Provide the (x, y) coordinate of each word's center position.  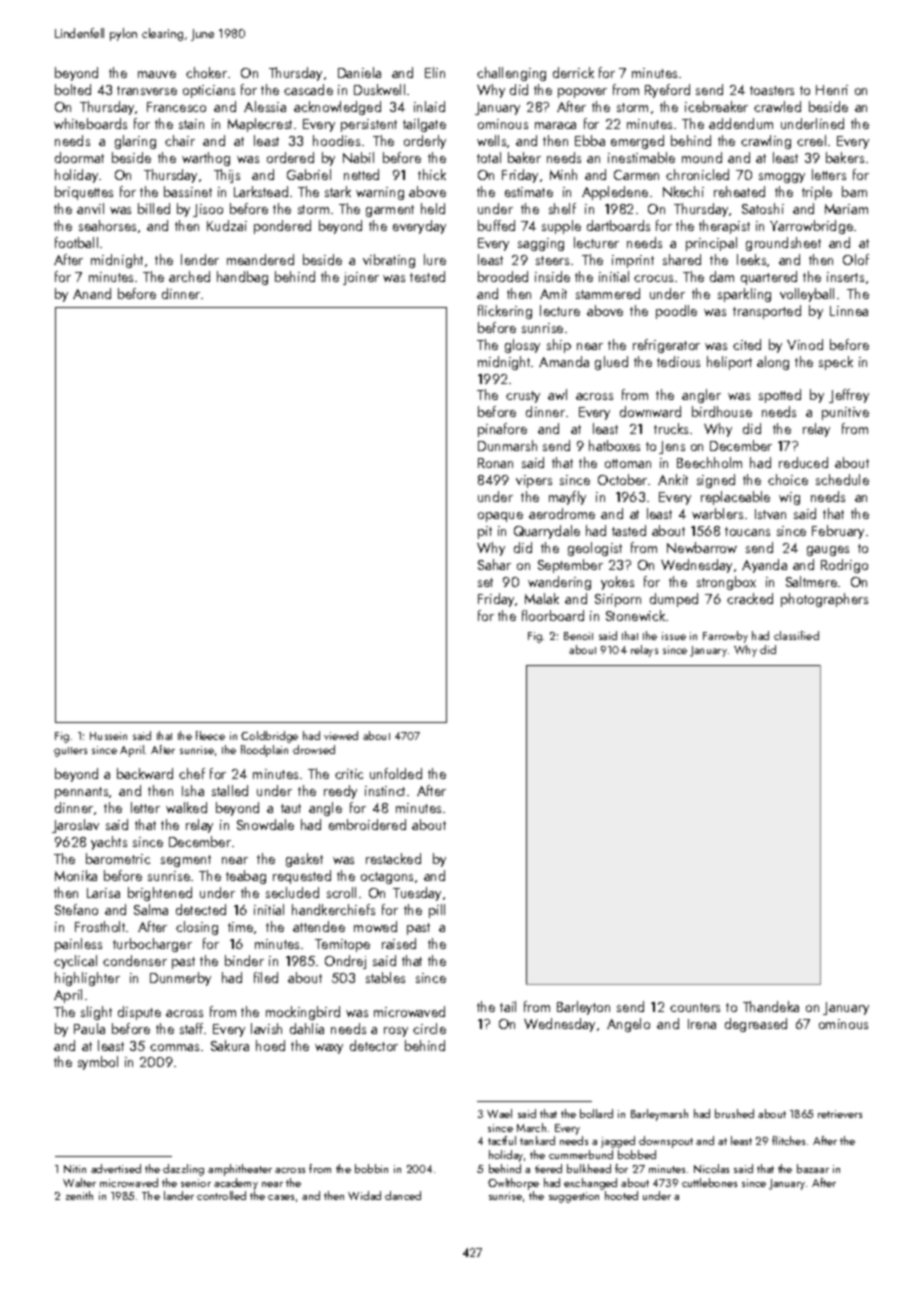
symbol (98, 1063)
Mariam (846, 209)
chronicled (697, 174)
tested (427, 276)
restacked (393, 858)
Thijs (227, 176)
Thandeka (771, 1006)
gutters (70, 752)
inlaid (429, 106)
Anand (92, 293)
